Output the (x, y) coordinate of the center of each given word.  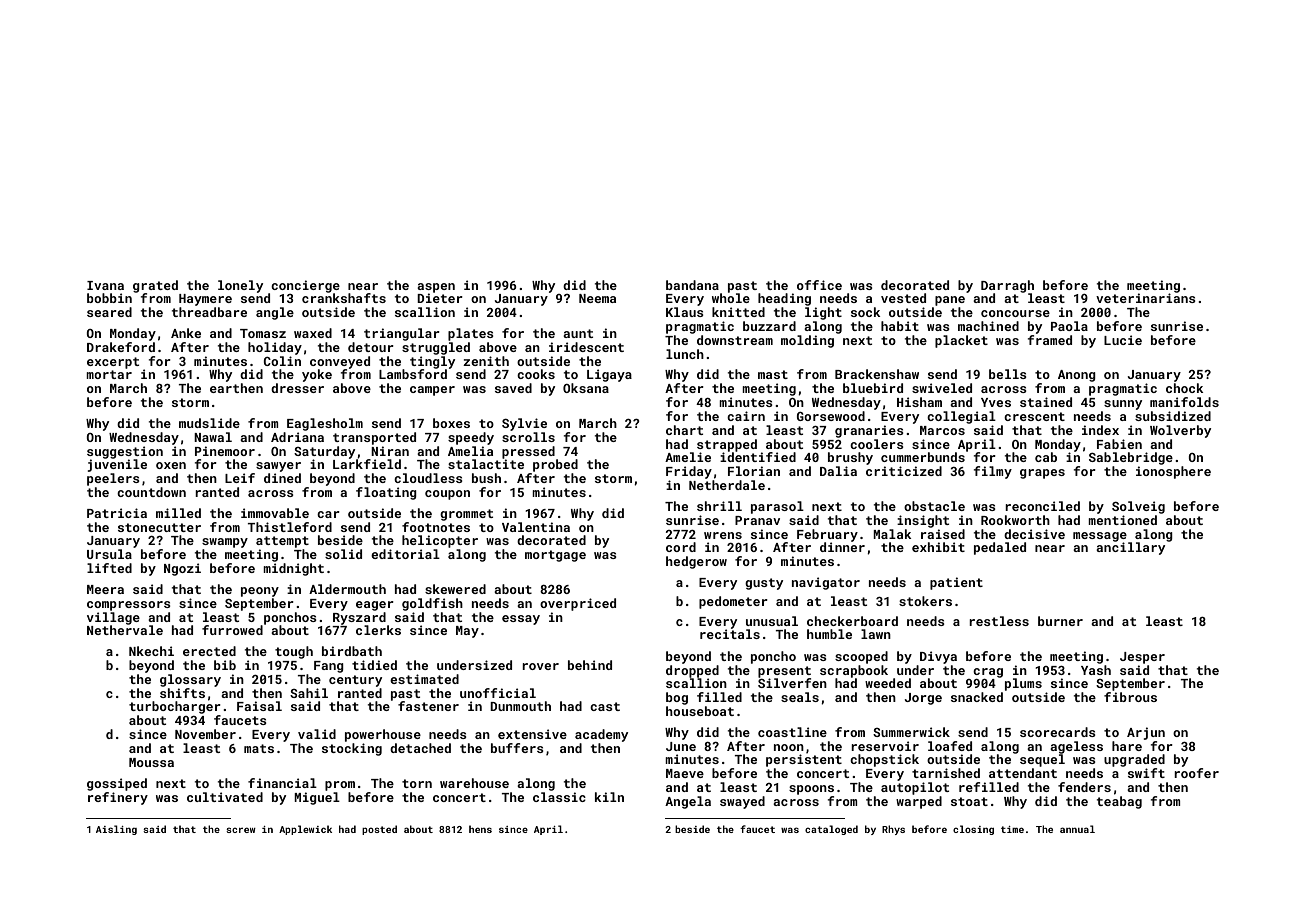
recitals (730, 634)
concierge (305, 286)
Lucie (1123, 340)
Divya (938, 657)
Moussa (151, 762)
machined (988, 326)
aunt (578, 333)
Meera (105, 589)
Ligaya (609, 375)
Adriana (297, 437)
